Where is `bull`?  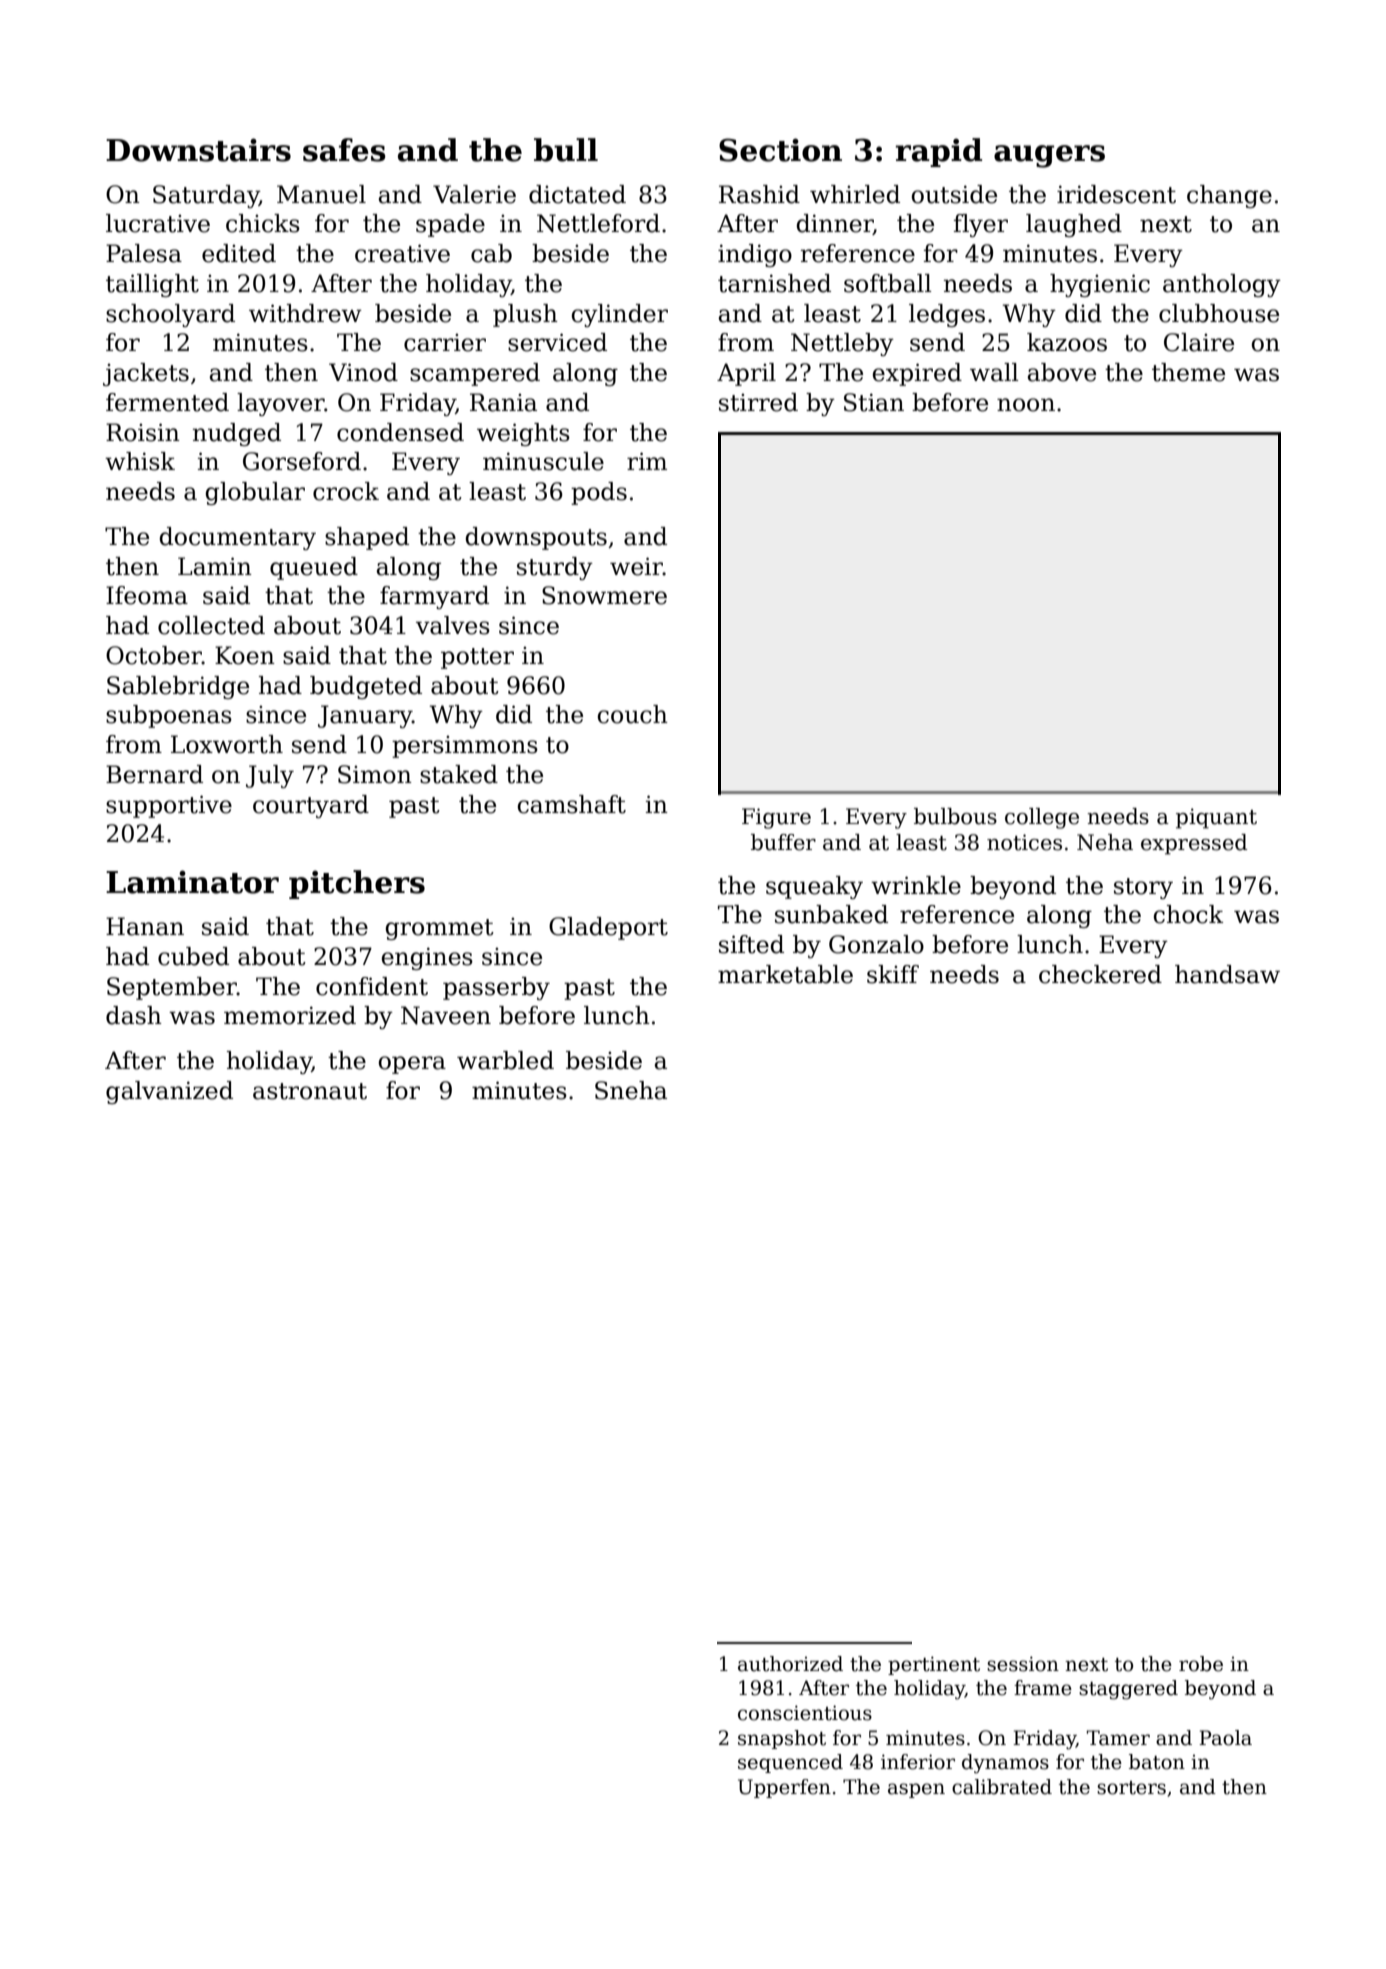 bull is located at coordinates (566, 150).
